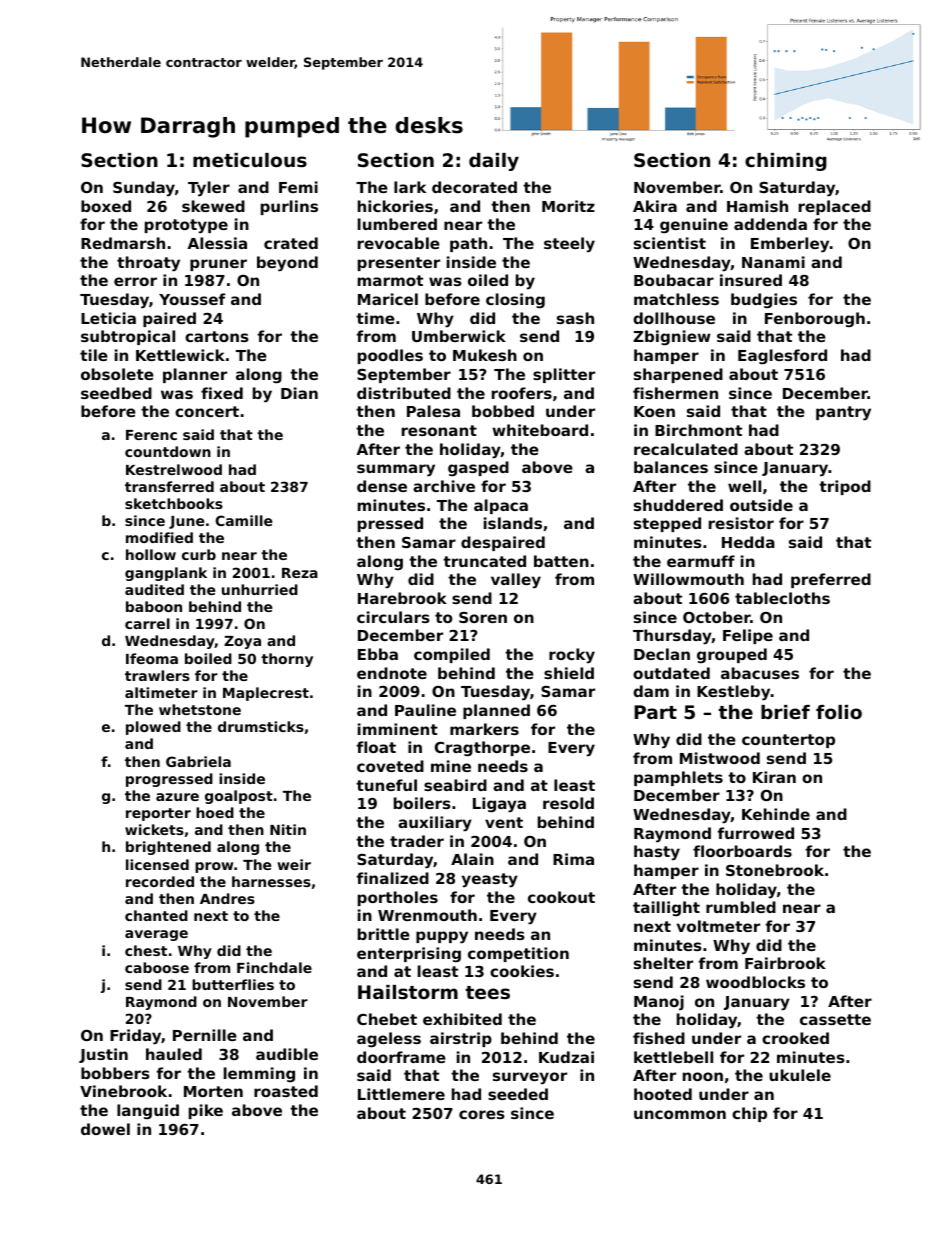 The image size is (952, 1233). What do you see at coordinates (148, 1111) in the document?
I see `languid` at bounding box center [148, 1111].
